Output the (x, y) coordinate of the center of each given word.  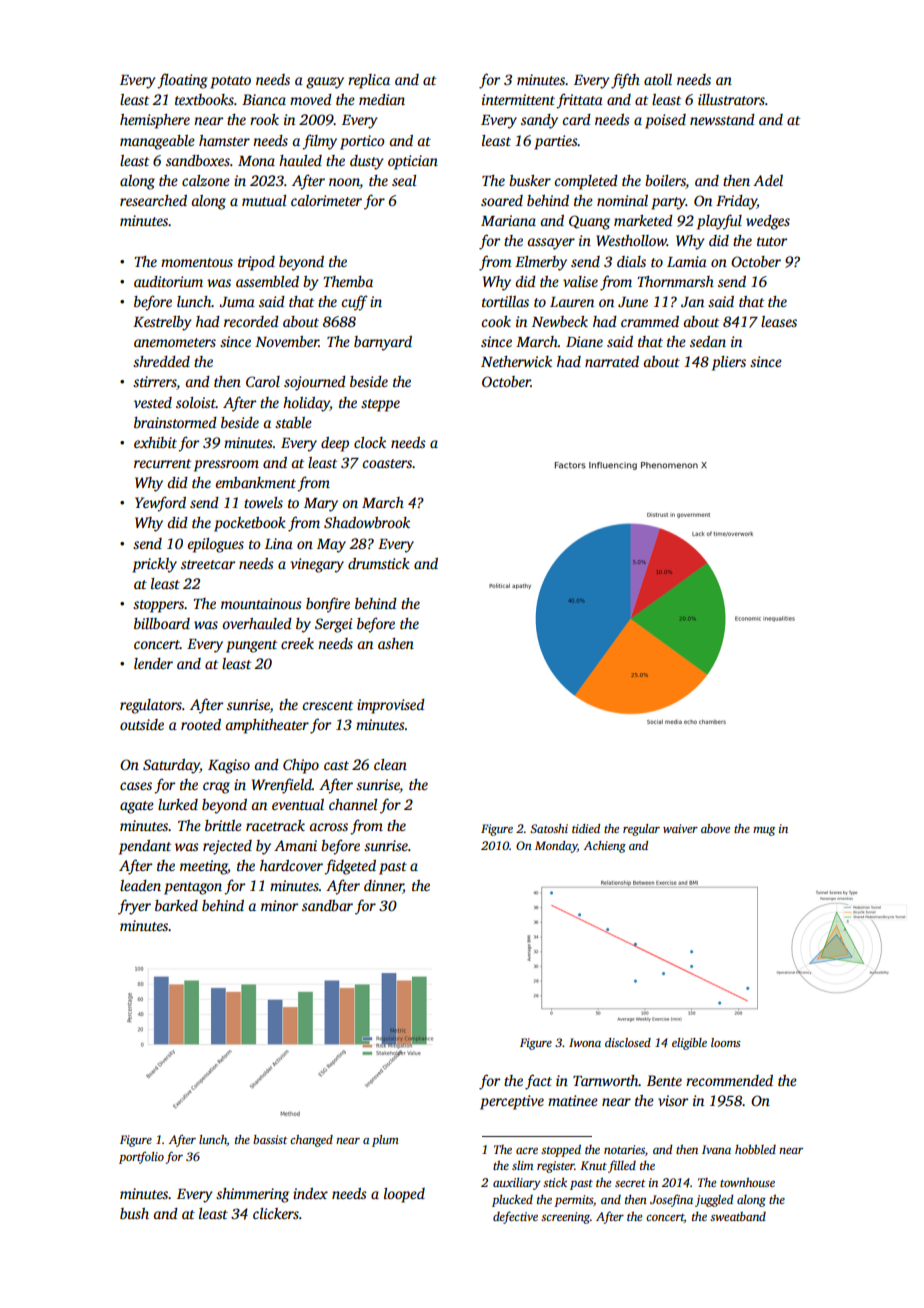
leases (779, 321)
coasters (387, 463)
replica (369, 81)
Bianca (264, 99)
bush (134, 1213)
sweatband (738, 1216)
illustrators (731, 99)
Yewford (160, 504)
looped (404, 1195)
